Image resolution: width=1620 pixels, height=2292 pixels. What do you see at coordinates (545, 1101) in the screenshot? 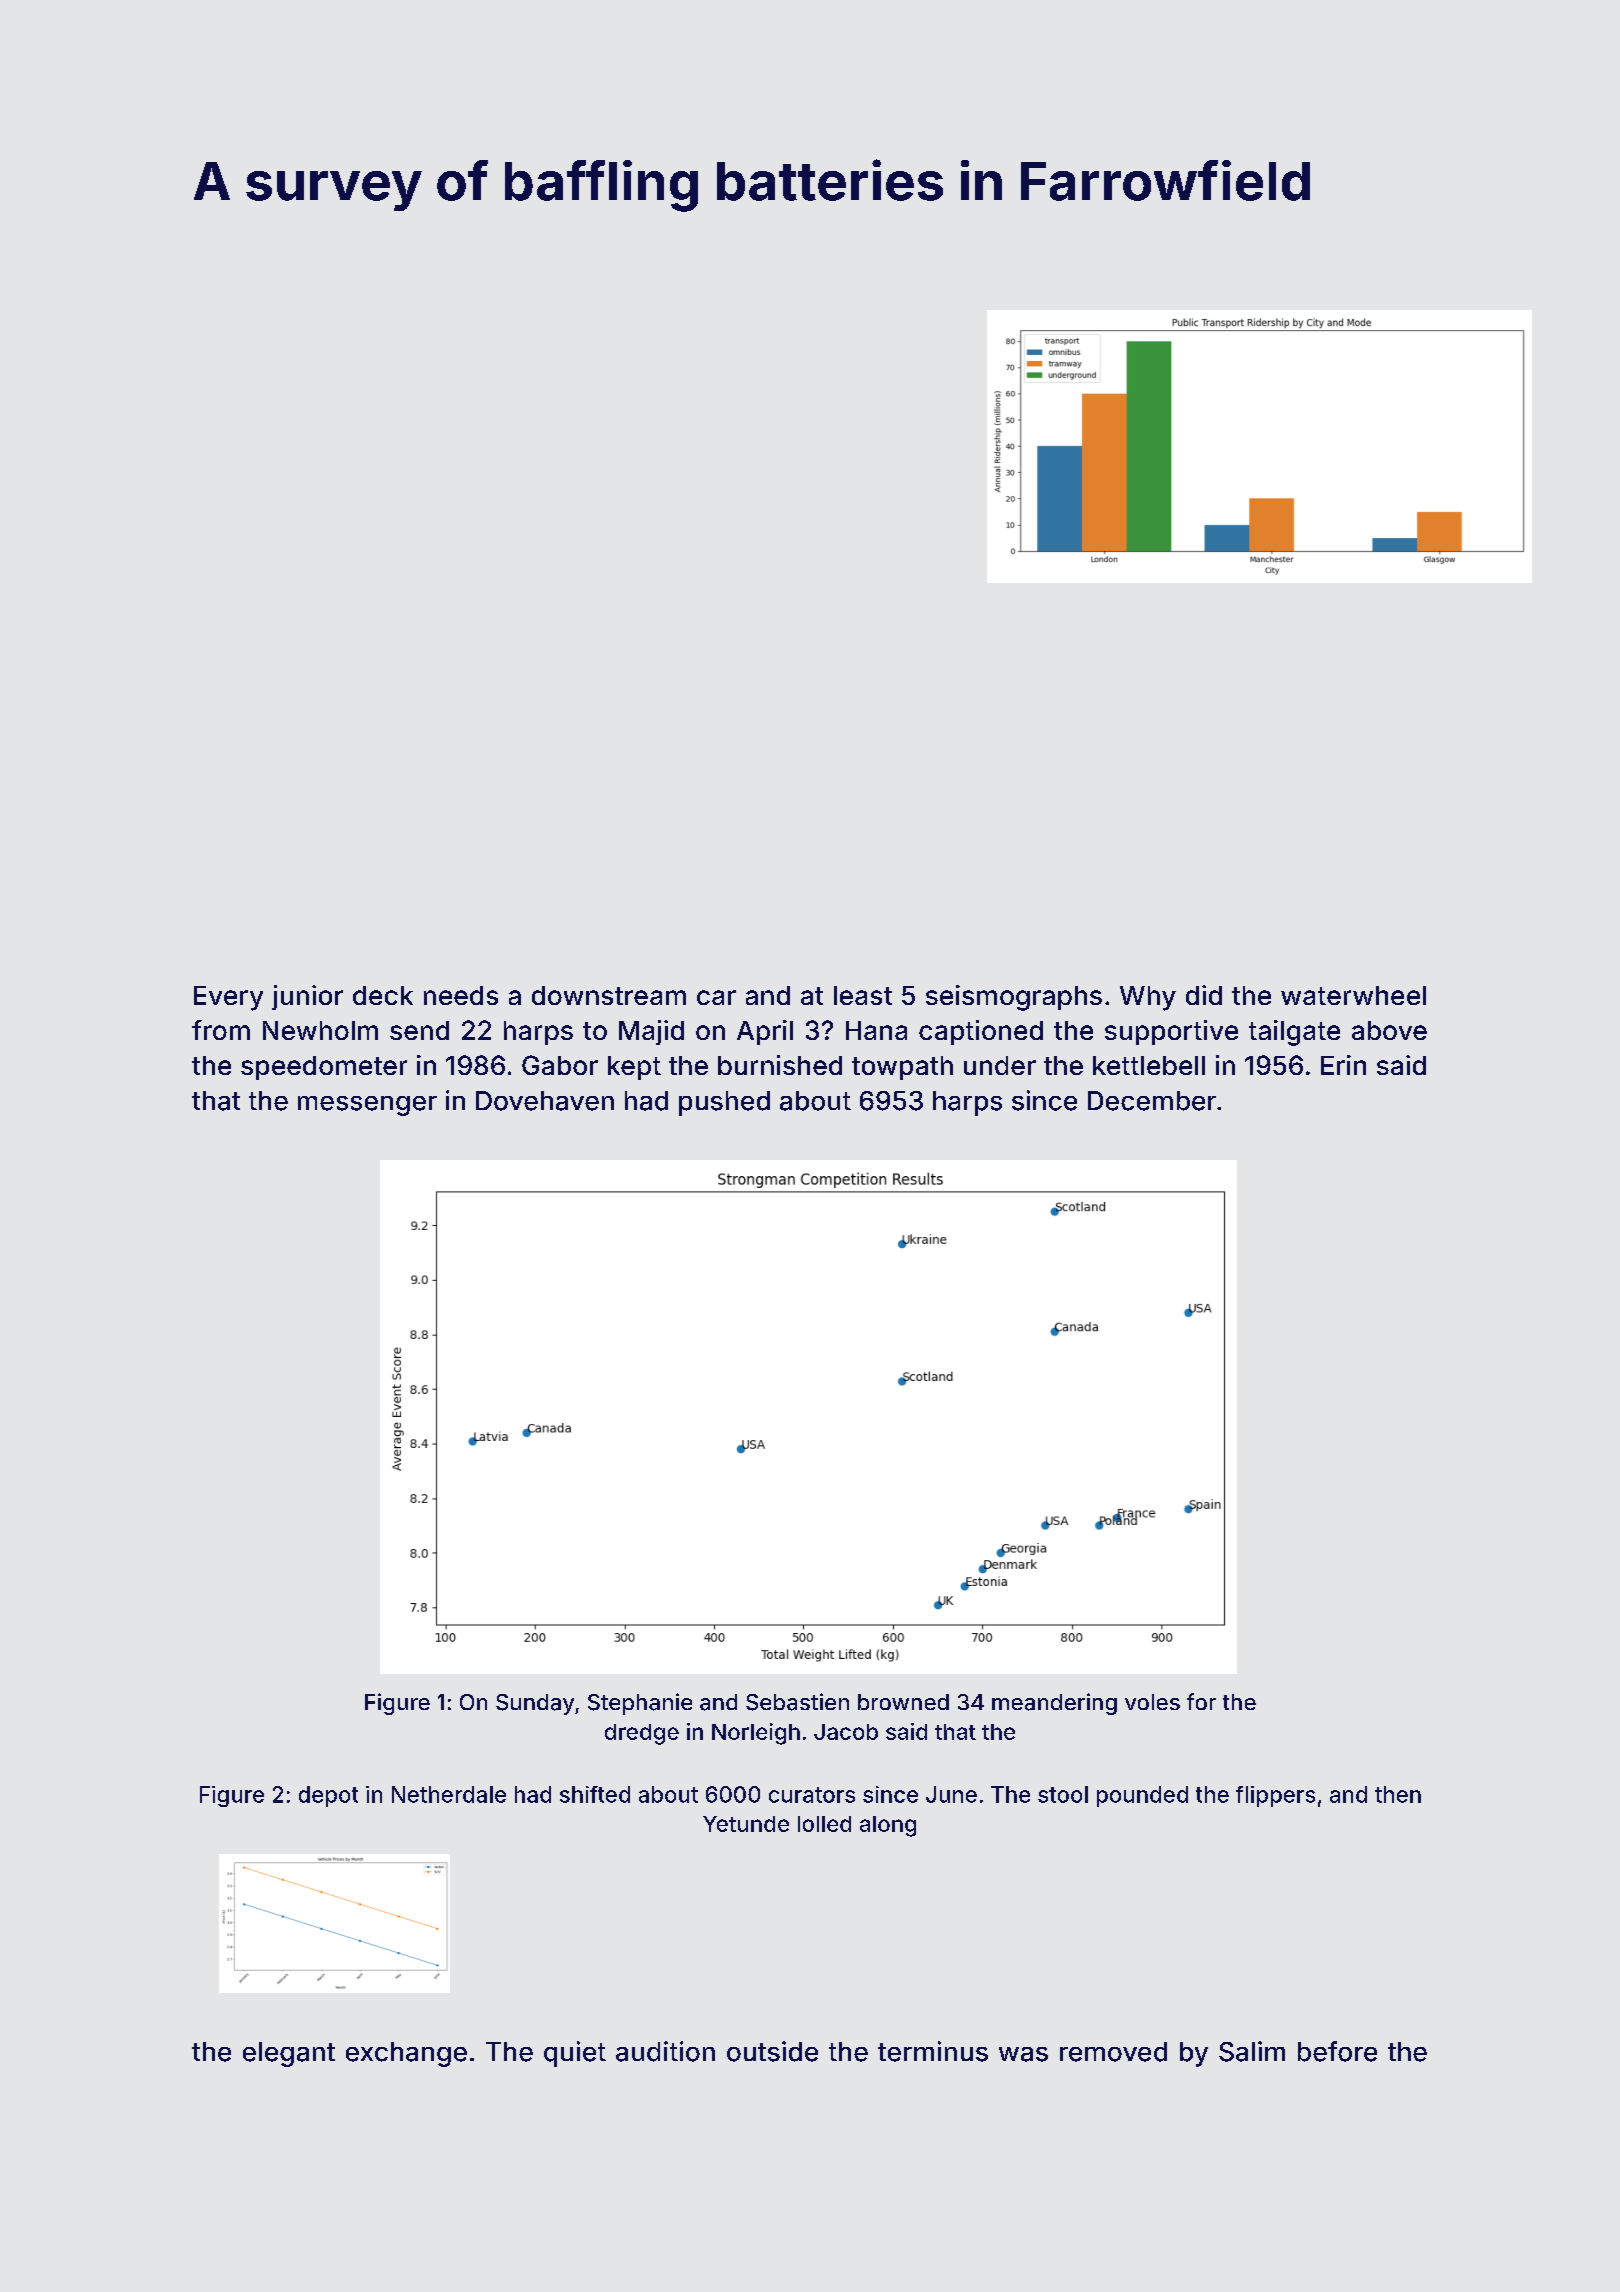
I see `Dovehaven` at bounding box center [545, 1101].
